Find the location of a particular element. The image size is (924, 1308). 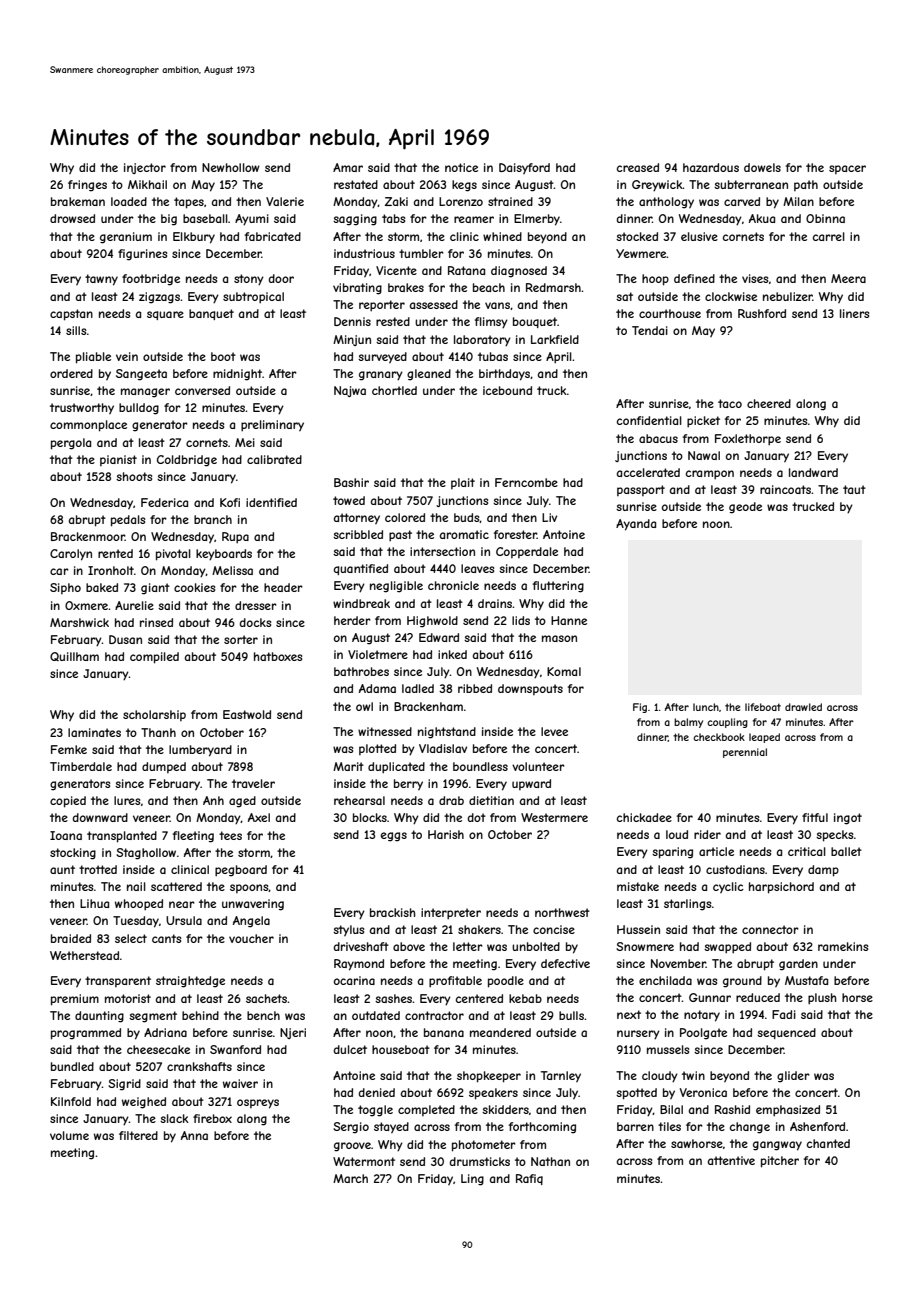

diagnosed is located at coordinates (519, 272).
